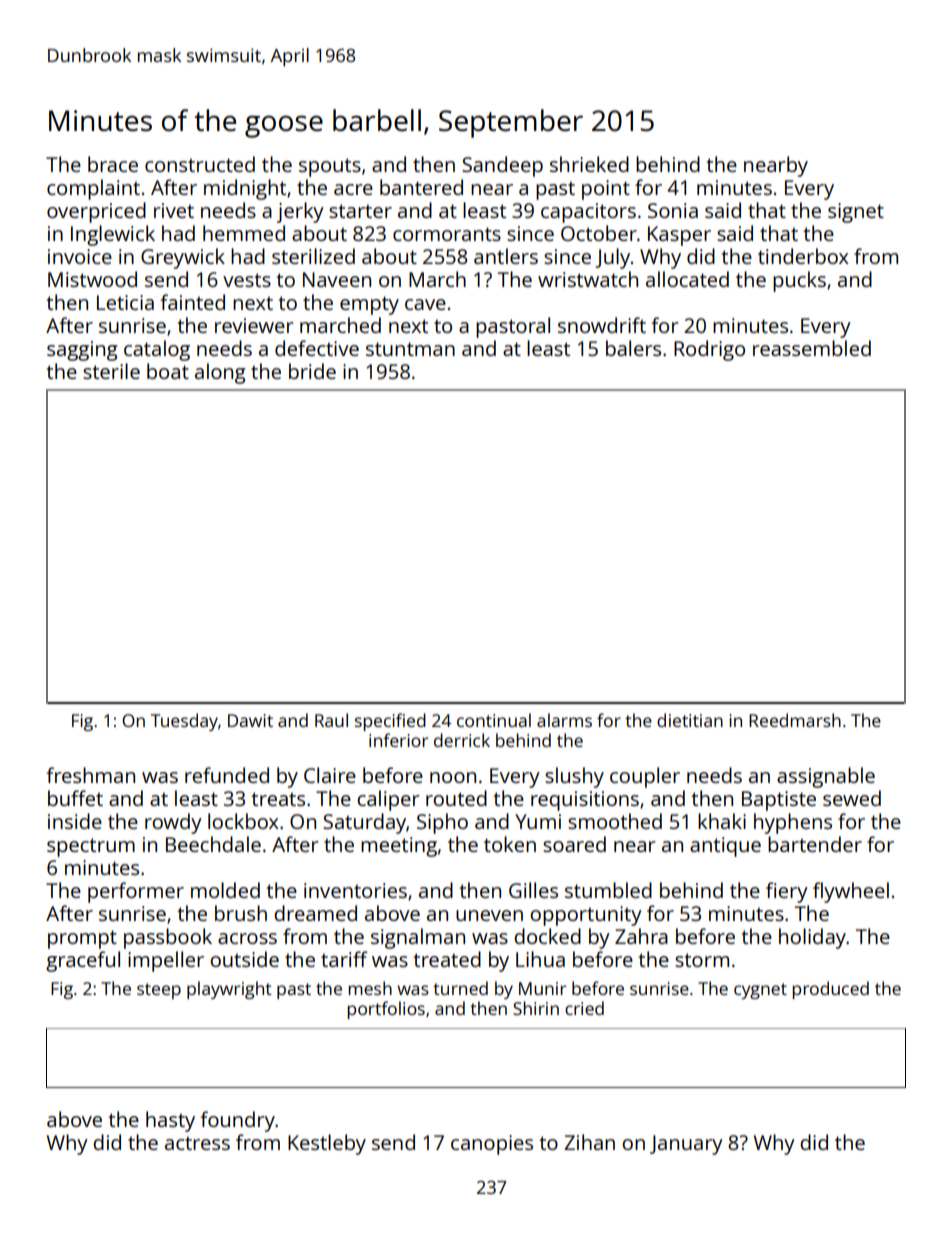  I want to click on constructed, so click(200, 164).
